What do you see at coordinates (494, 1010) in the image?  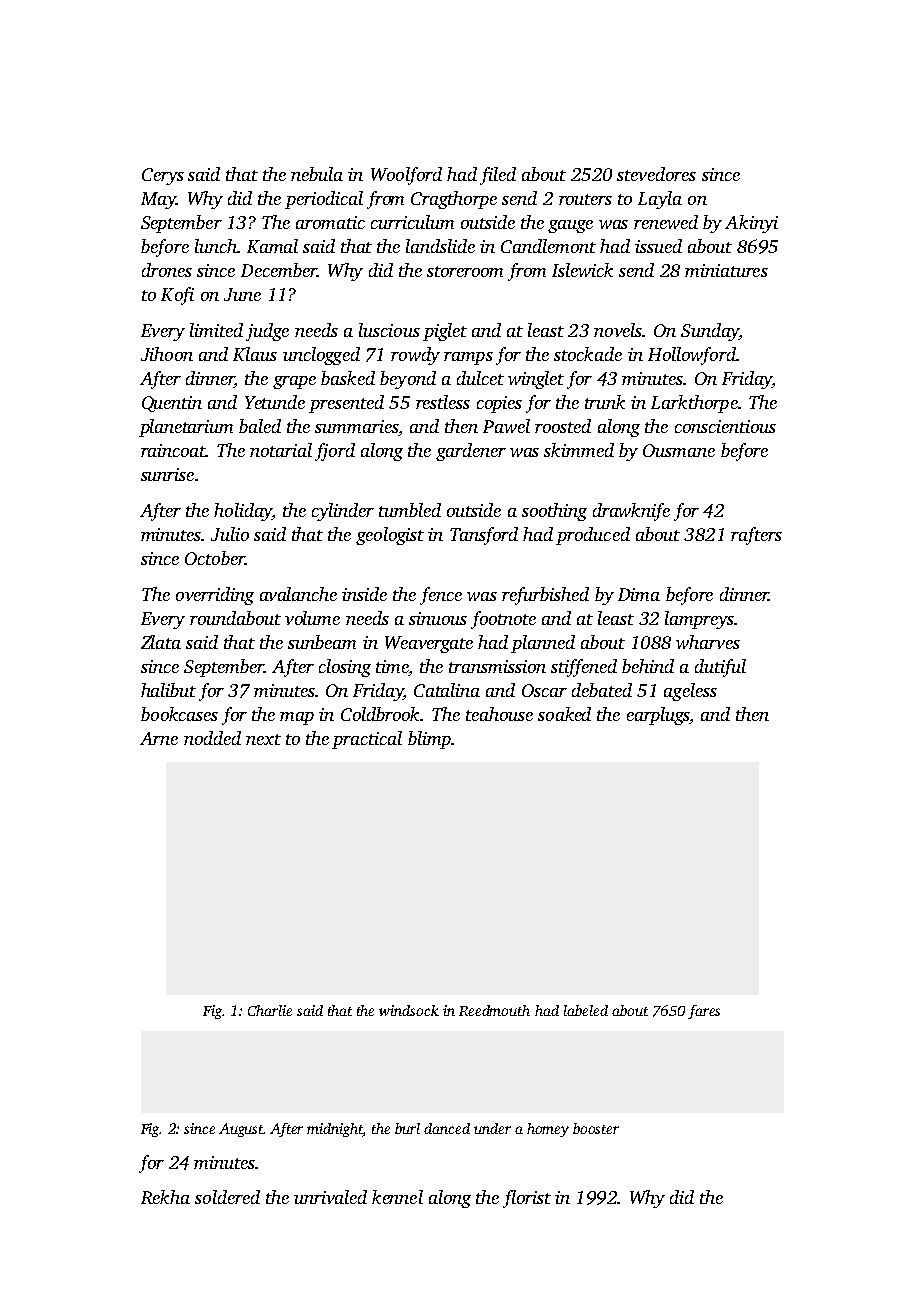 I see `Reedmouth` at bounding box center [494, 1010].
